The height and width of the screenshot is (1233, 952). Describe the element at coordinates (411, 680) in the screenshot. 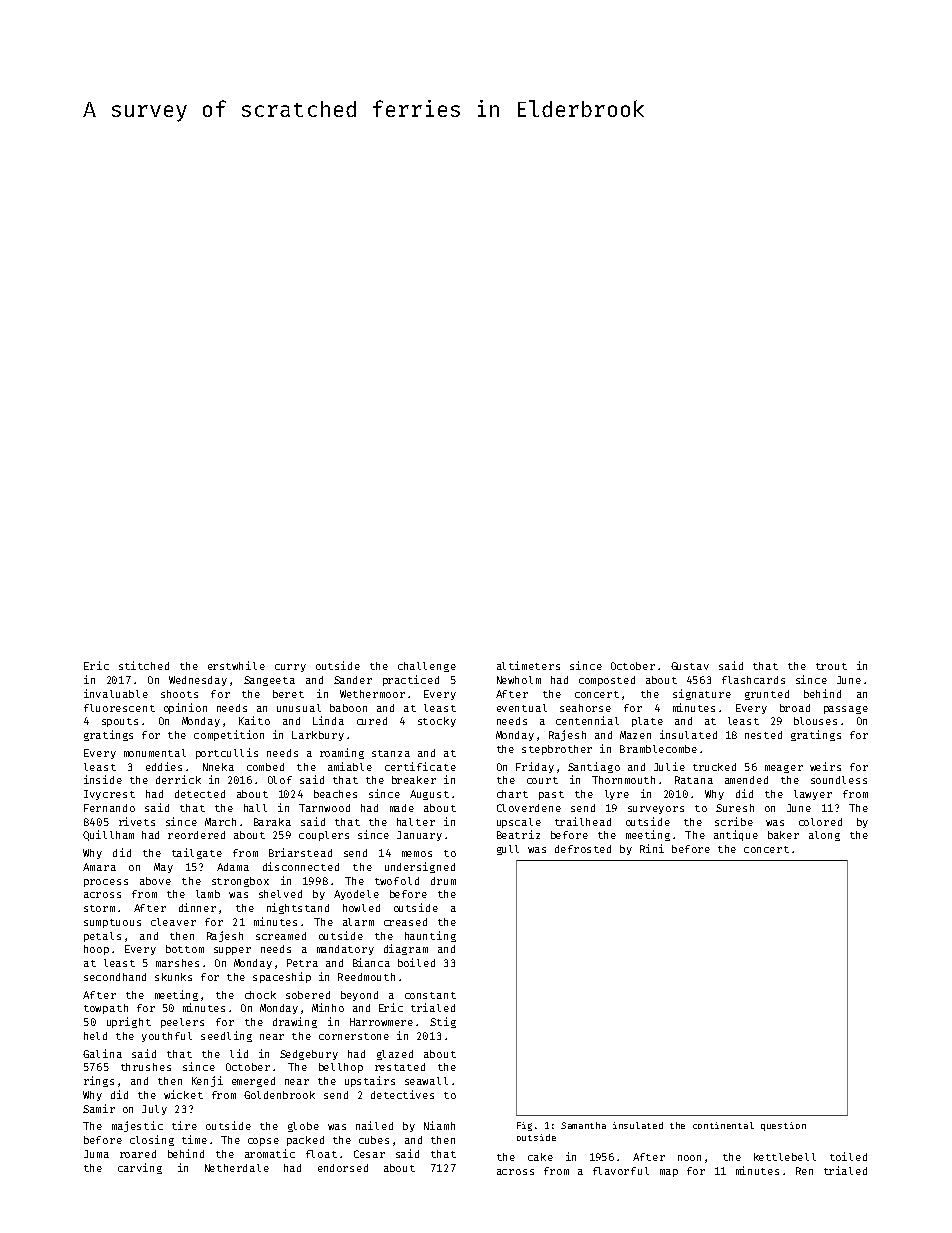

I see `practiced` at that location.
